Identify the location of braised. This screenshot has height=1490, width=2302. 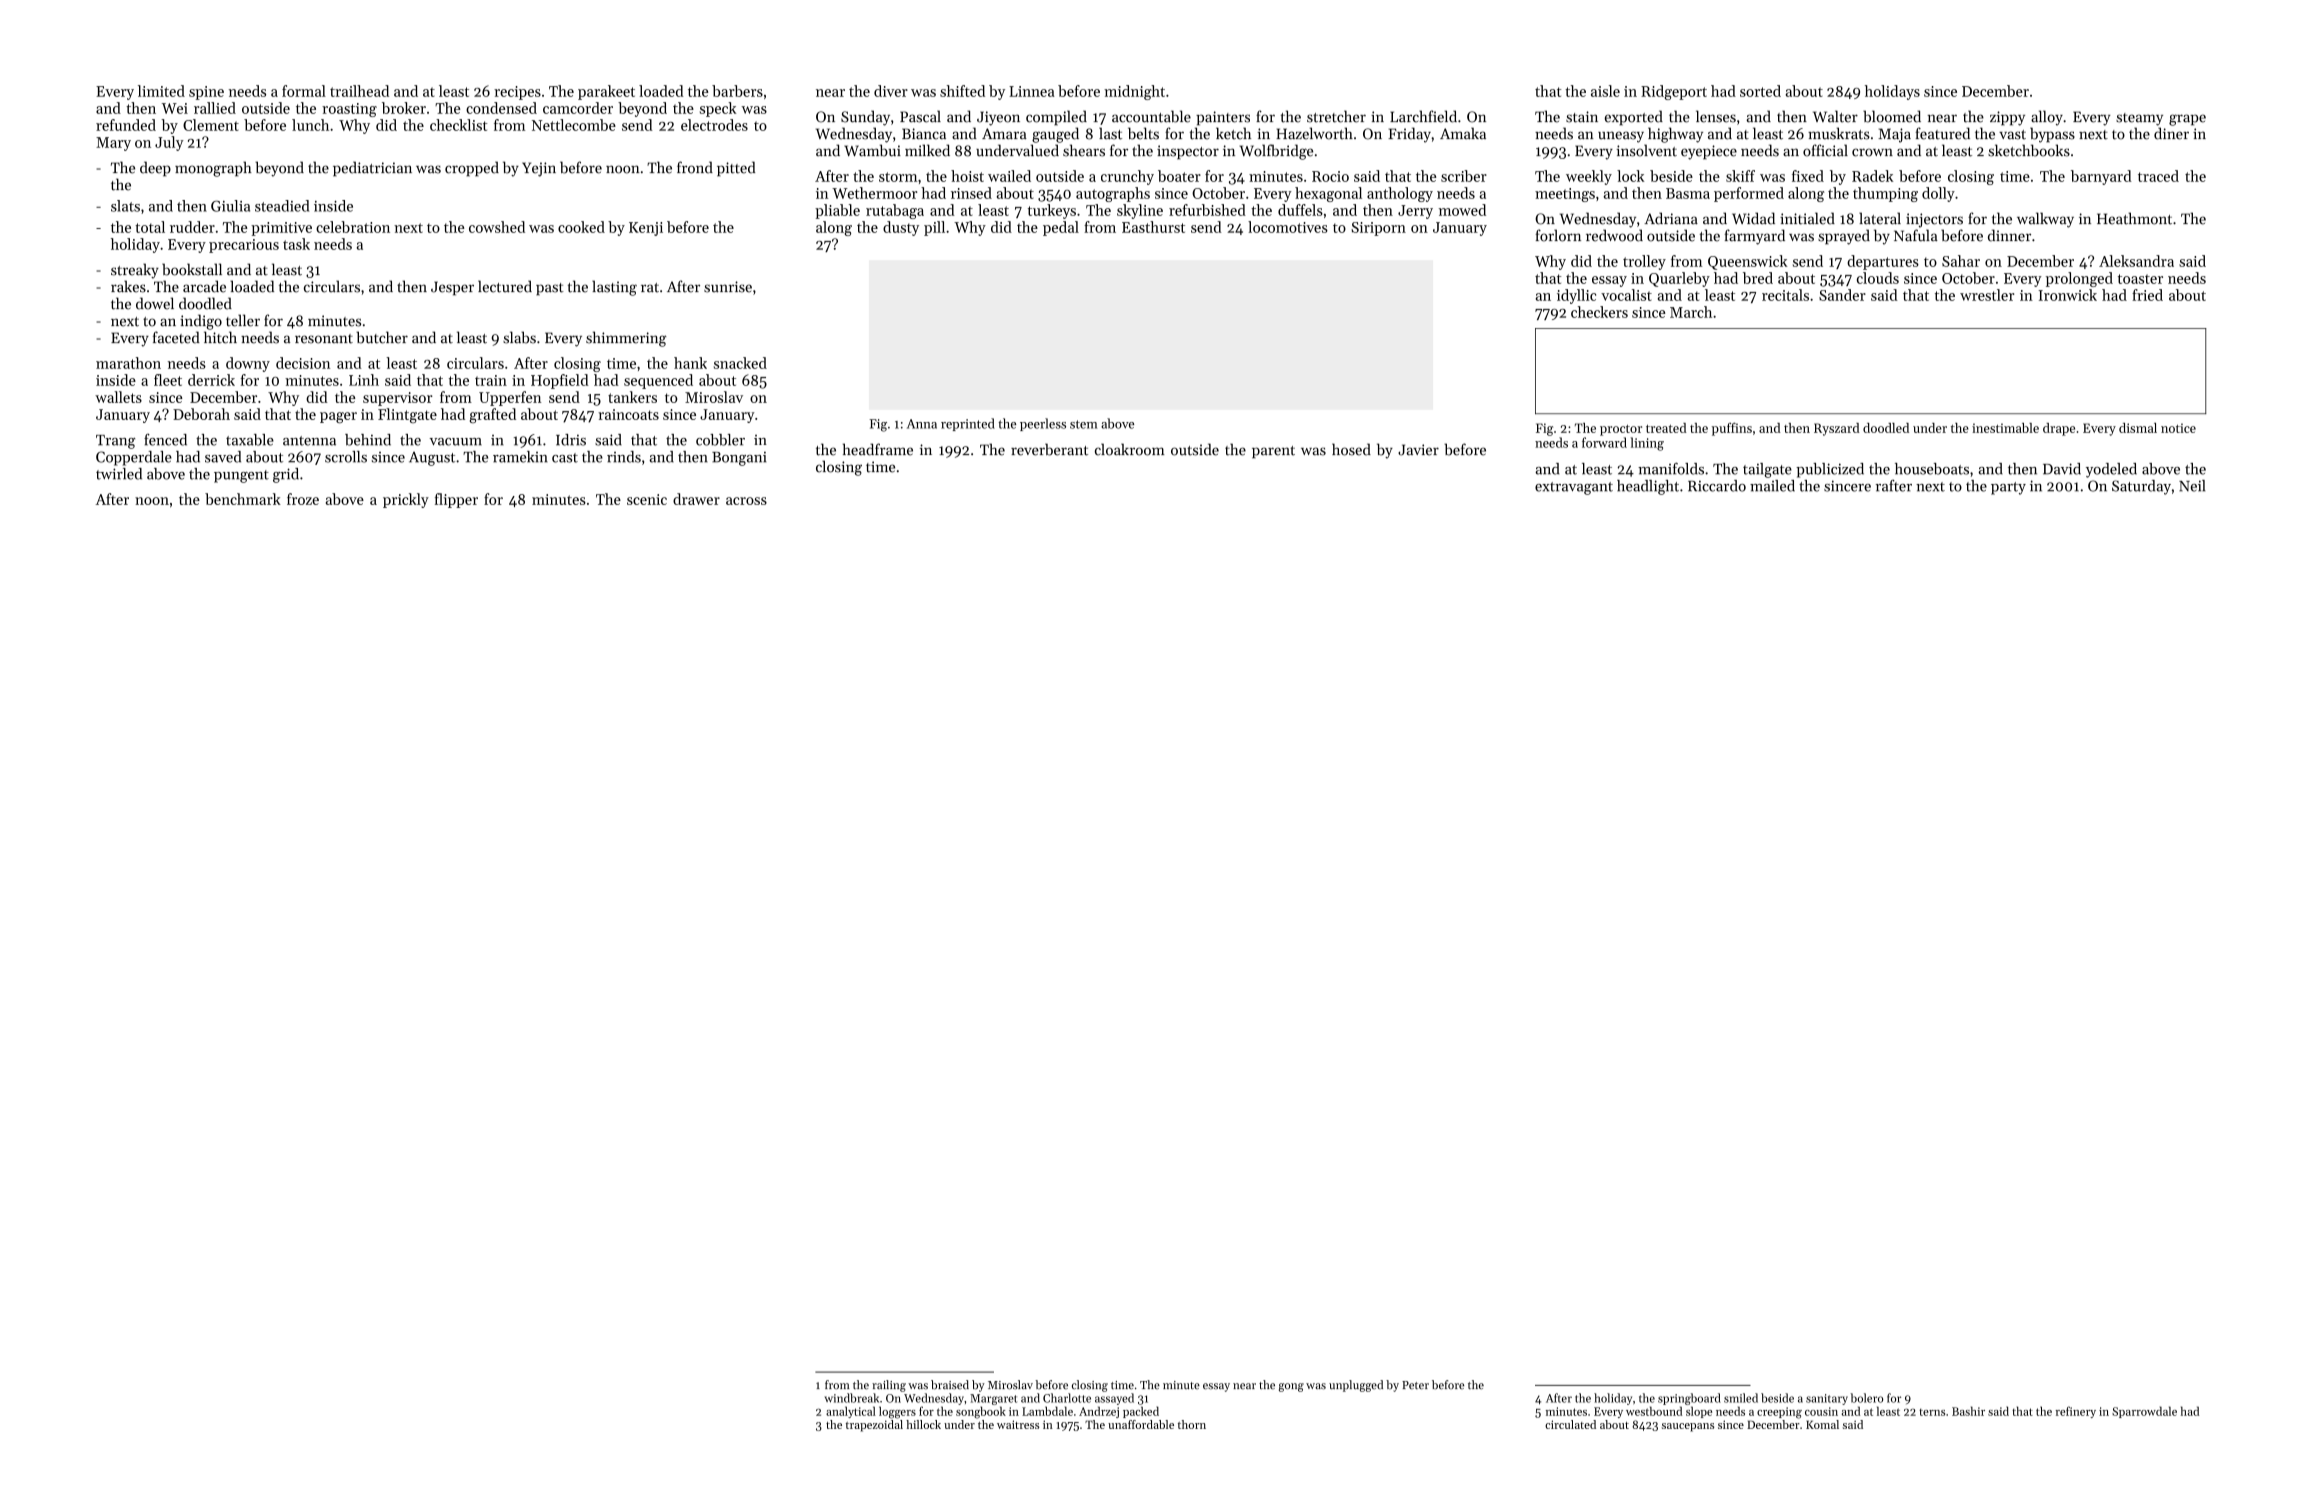
(950, 1385).
